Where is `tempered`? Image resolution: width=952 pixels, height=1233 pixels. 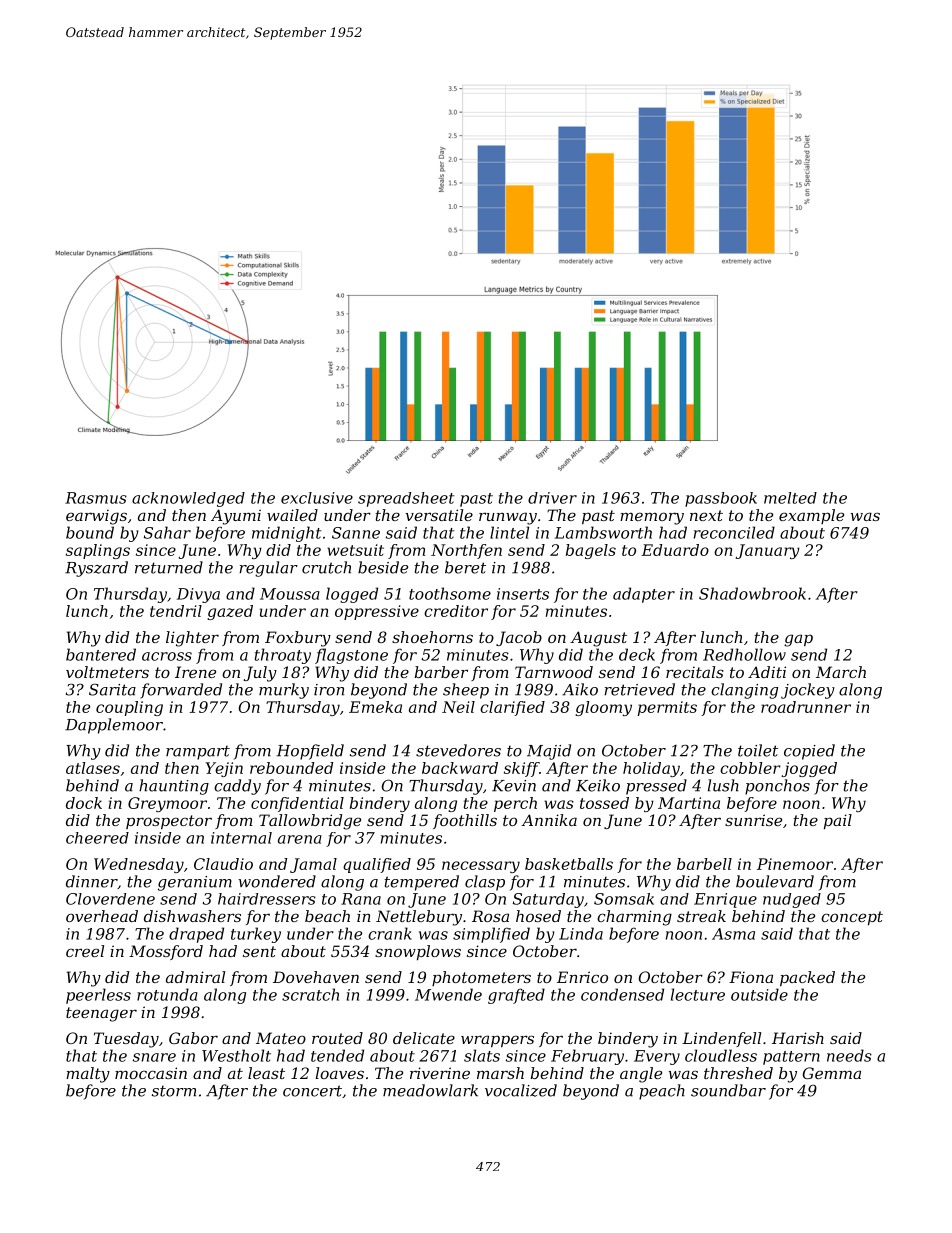
tempered is located at coordinates (421, 883).
